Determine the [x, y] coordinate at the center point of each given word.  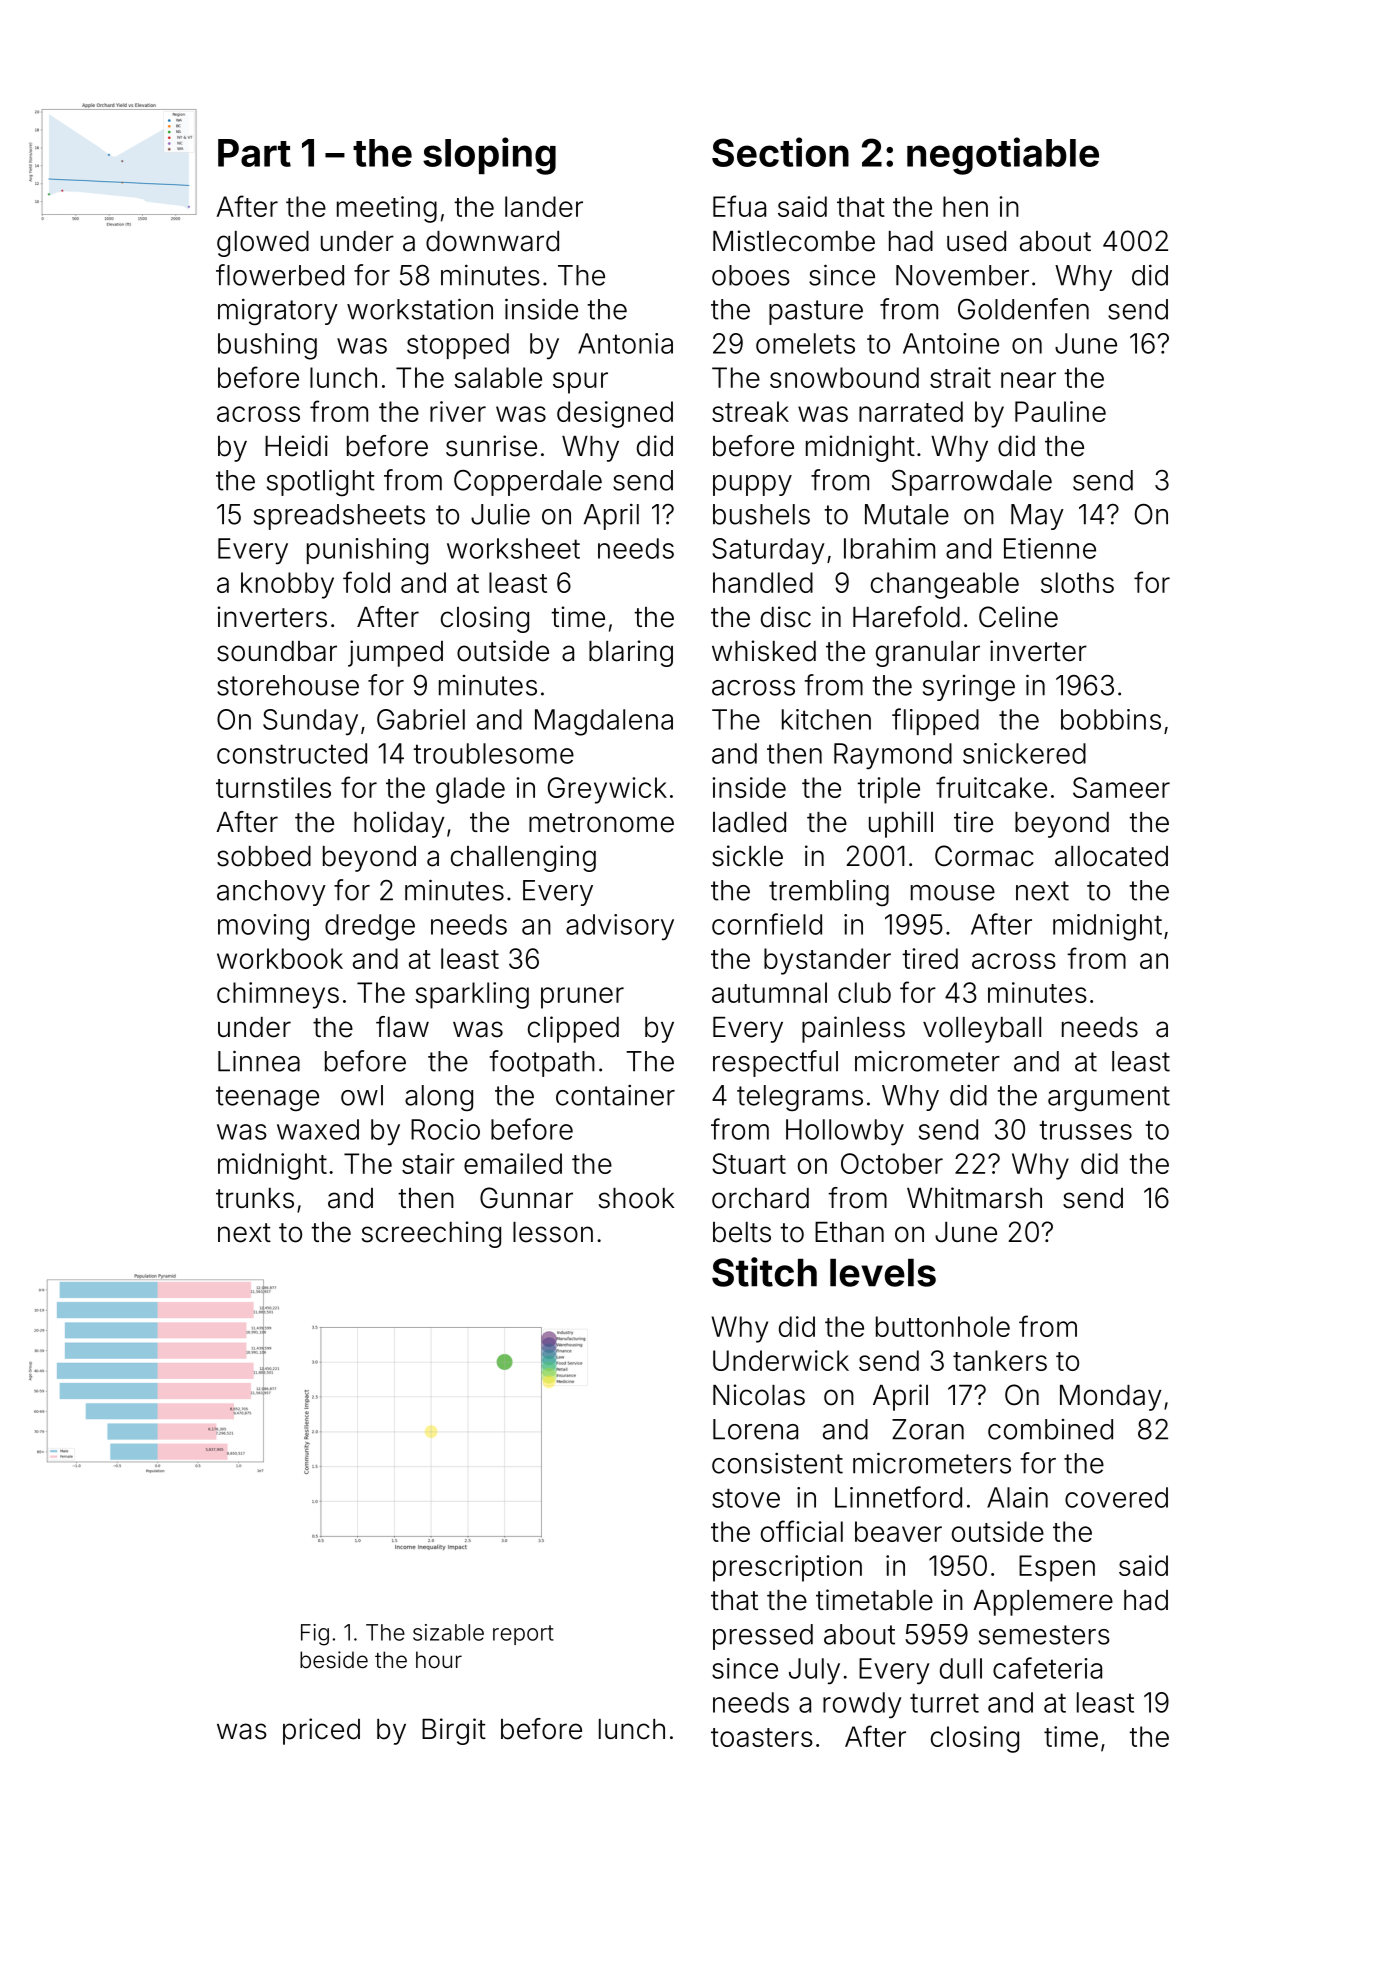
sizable [448, 1632]
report [523, 1635]
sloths [1077, 582]
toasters [762, 1737]
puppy [752, 485]
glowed [263, 244]
